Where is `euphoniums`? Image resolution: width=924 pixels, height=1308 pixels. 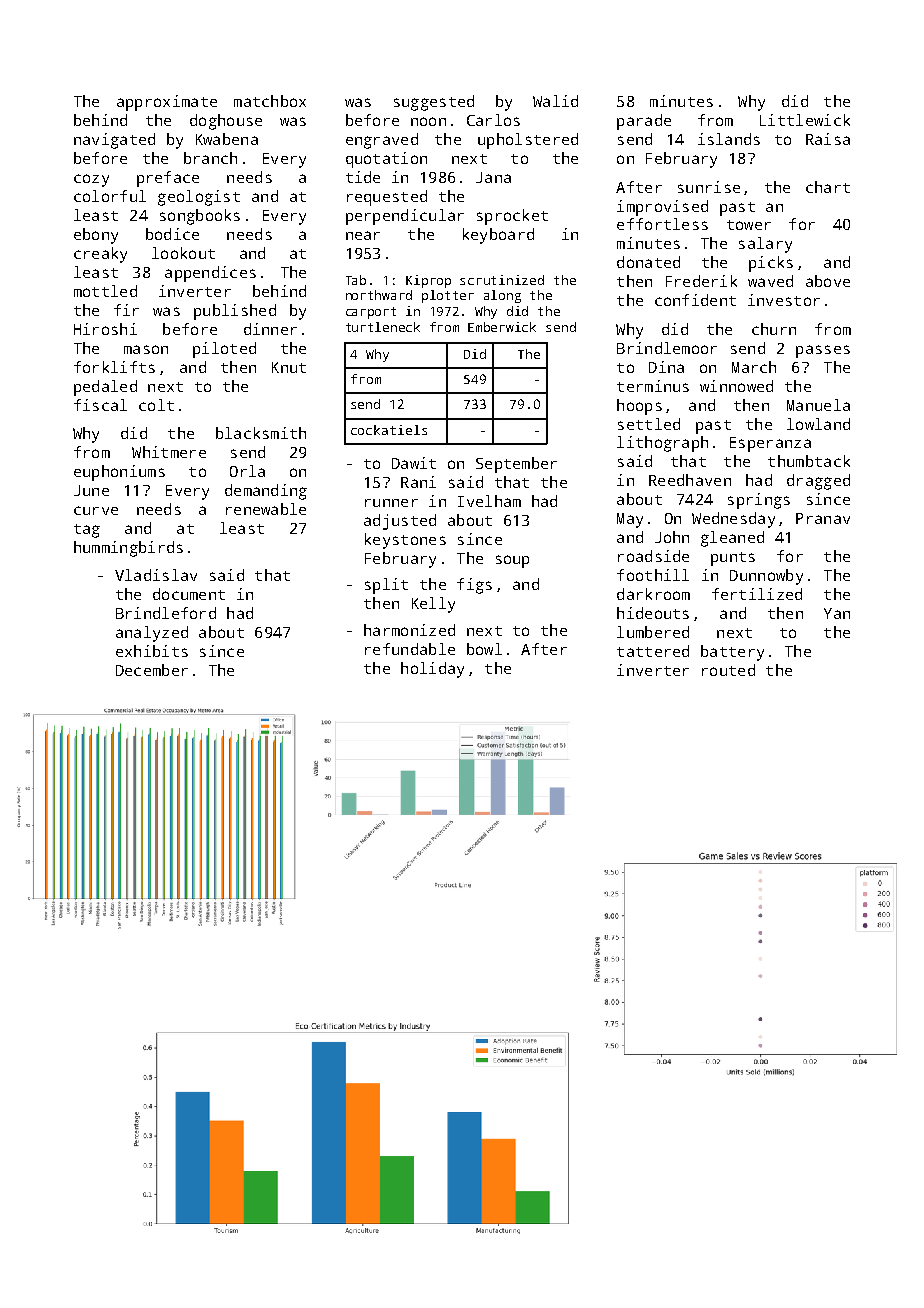 euphoniums is located at coordinates (119, 473).
